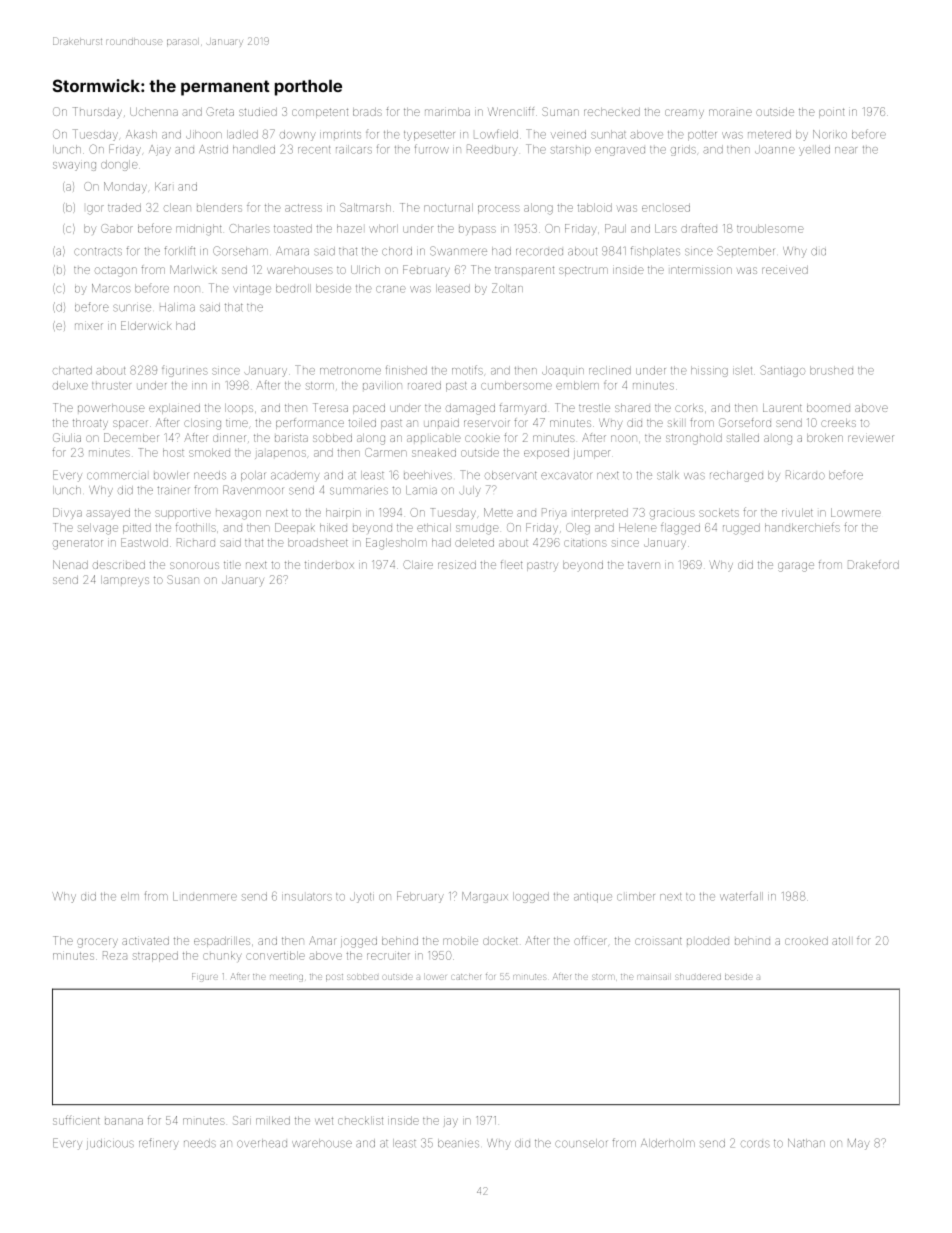  What do you see at coordinates (220, 111) in the image?
I see `Greta` at bounding box center [220, 111].
